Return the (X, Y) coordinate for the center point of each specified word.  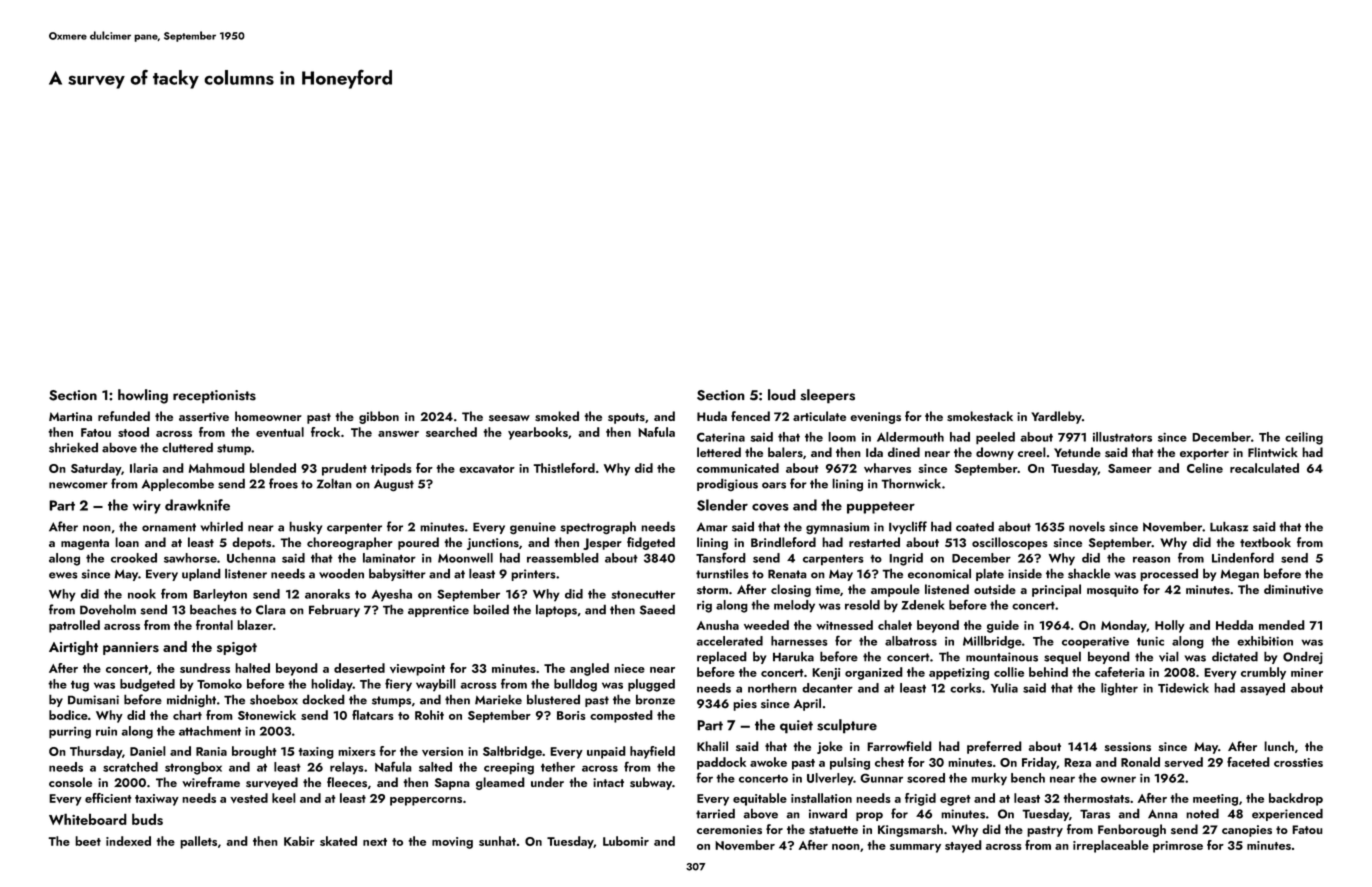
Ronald (1140, 762)
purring (70, 733)
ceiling (1304, 438)
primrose (1178, 847)
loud (782, 395)
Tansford (721, 557)
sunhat (497, 841)
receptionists (214, 397)
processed (1169, 575)
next (375, 842)
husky (305, 527)
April (807, 704)
